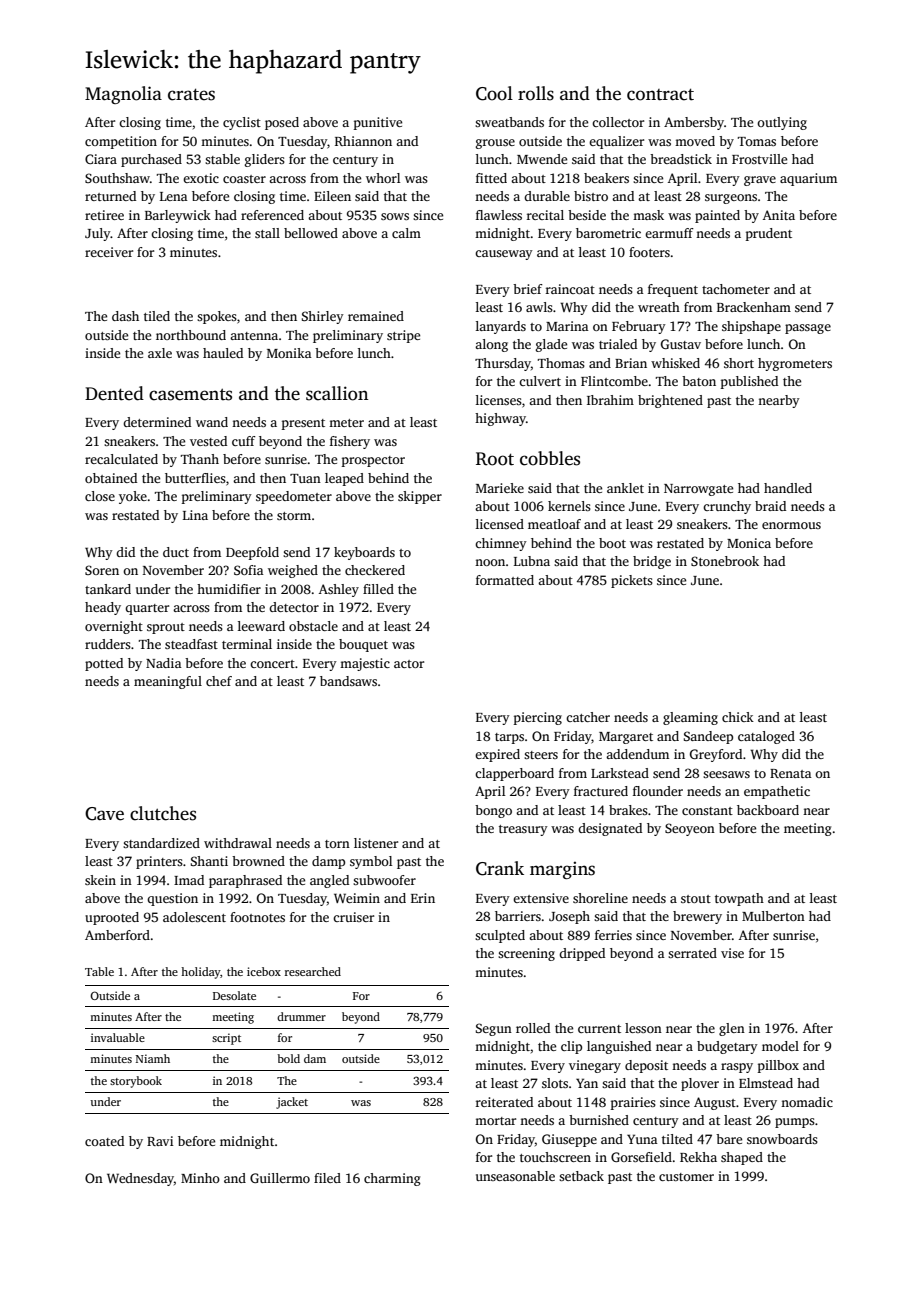 This screenshot has width=924, height=1308. Describe the element at coordinates (293, 571) in the screenshot. I see `weighed` at that location.
